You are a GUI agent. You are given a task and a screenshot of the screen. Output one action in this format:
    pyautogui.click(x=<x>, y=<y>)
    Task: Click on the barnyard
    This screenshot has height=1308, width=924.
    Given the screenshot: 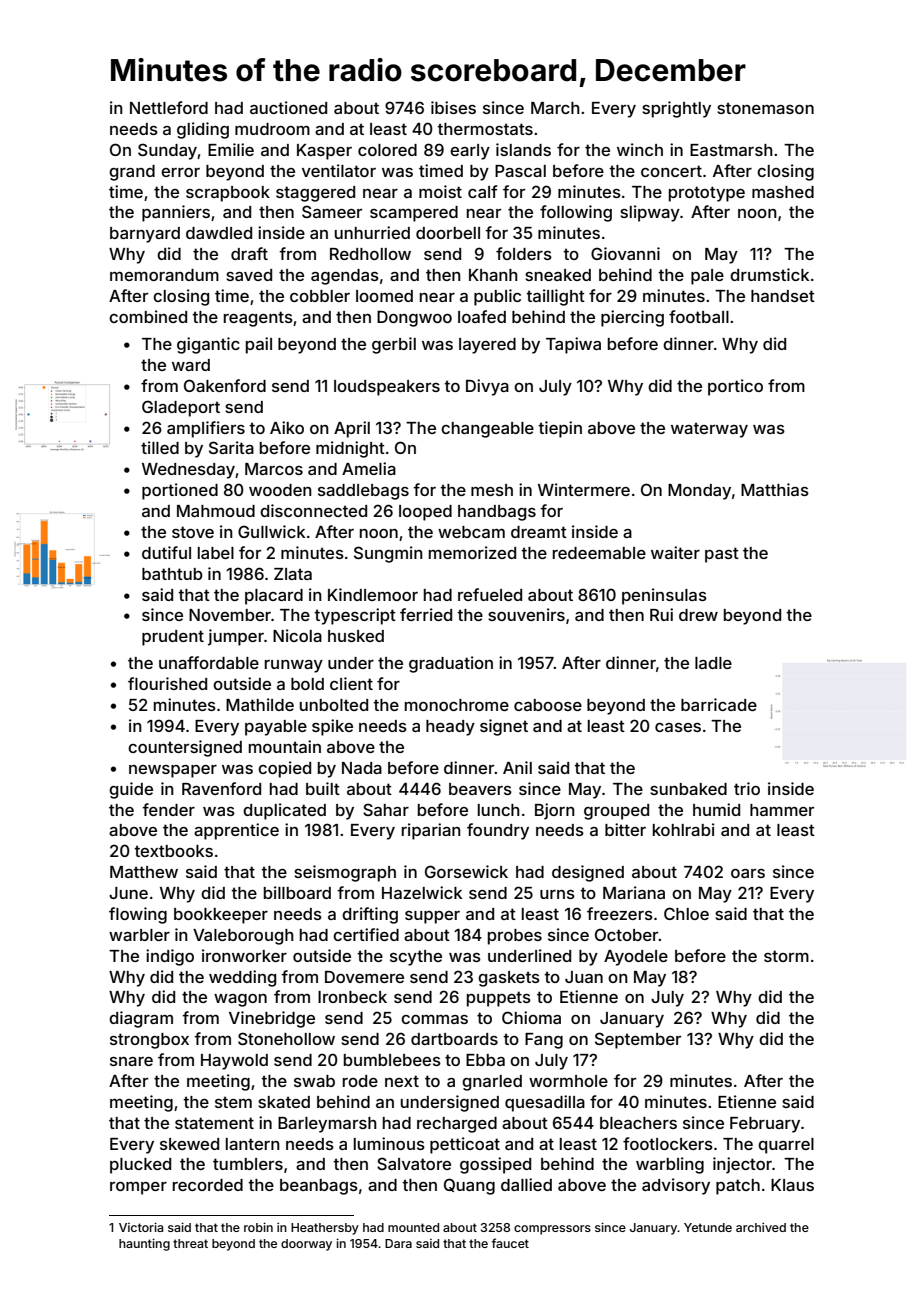 What is the action you would take?
    pyautogui.click(x=145, y=235)
